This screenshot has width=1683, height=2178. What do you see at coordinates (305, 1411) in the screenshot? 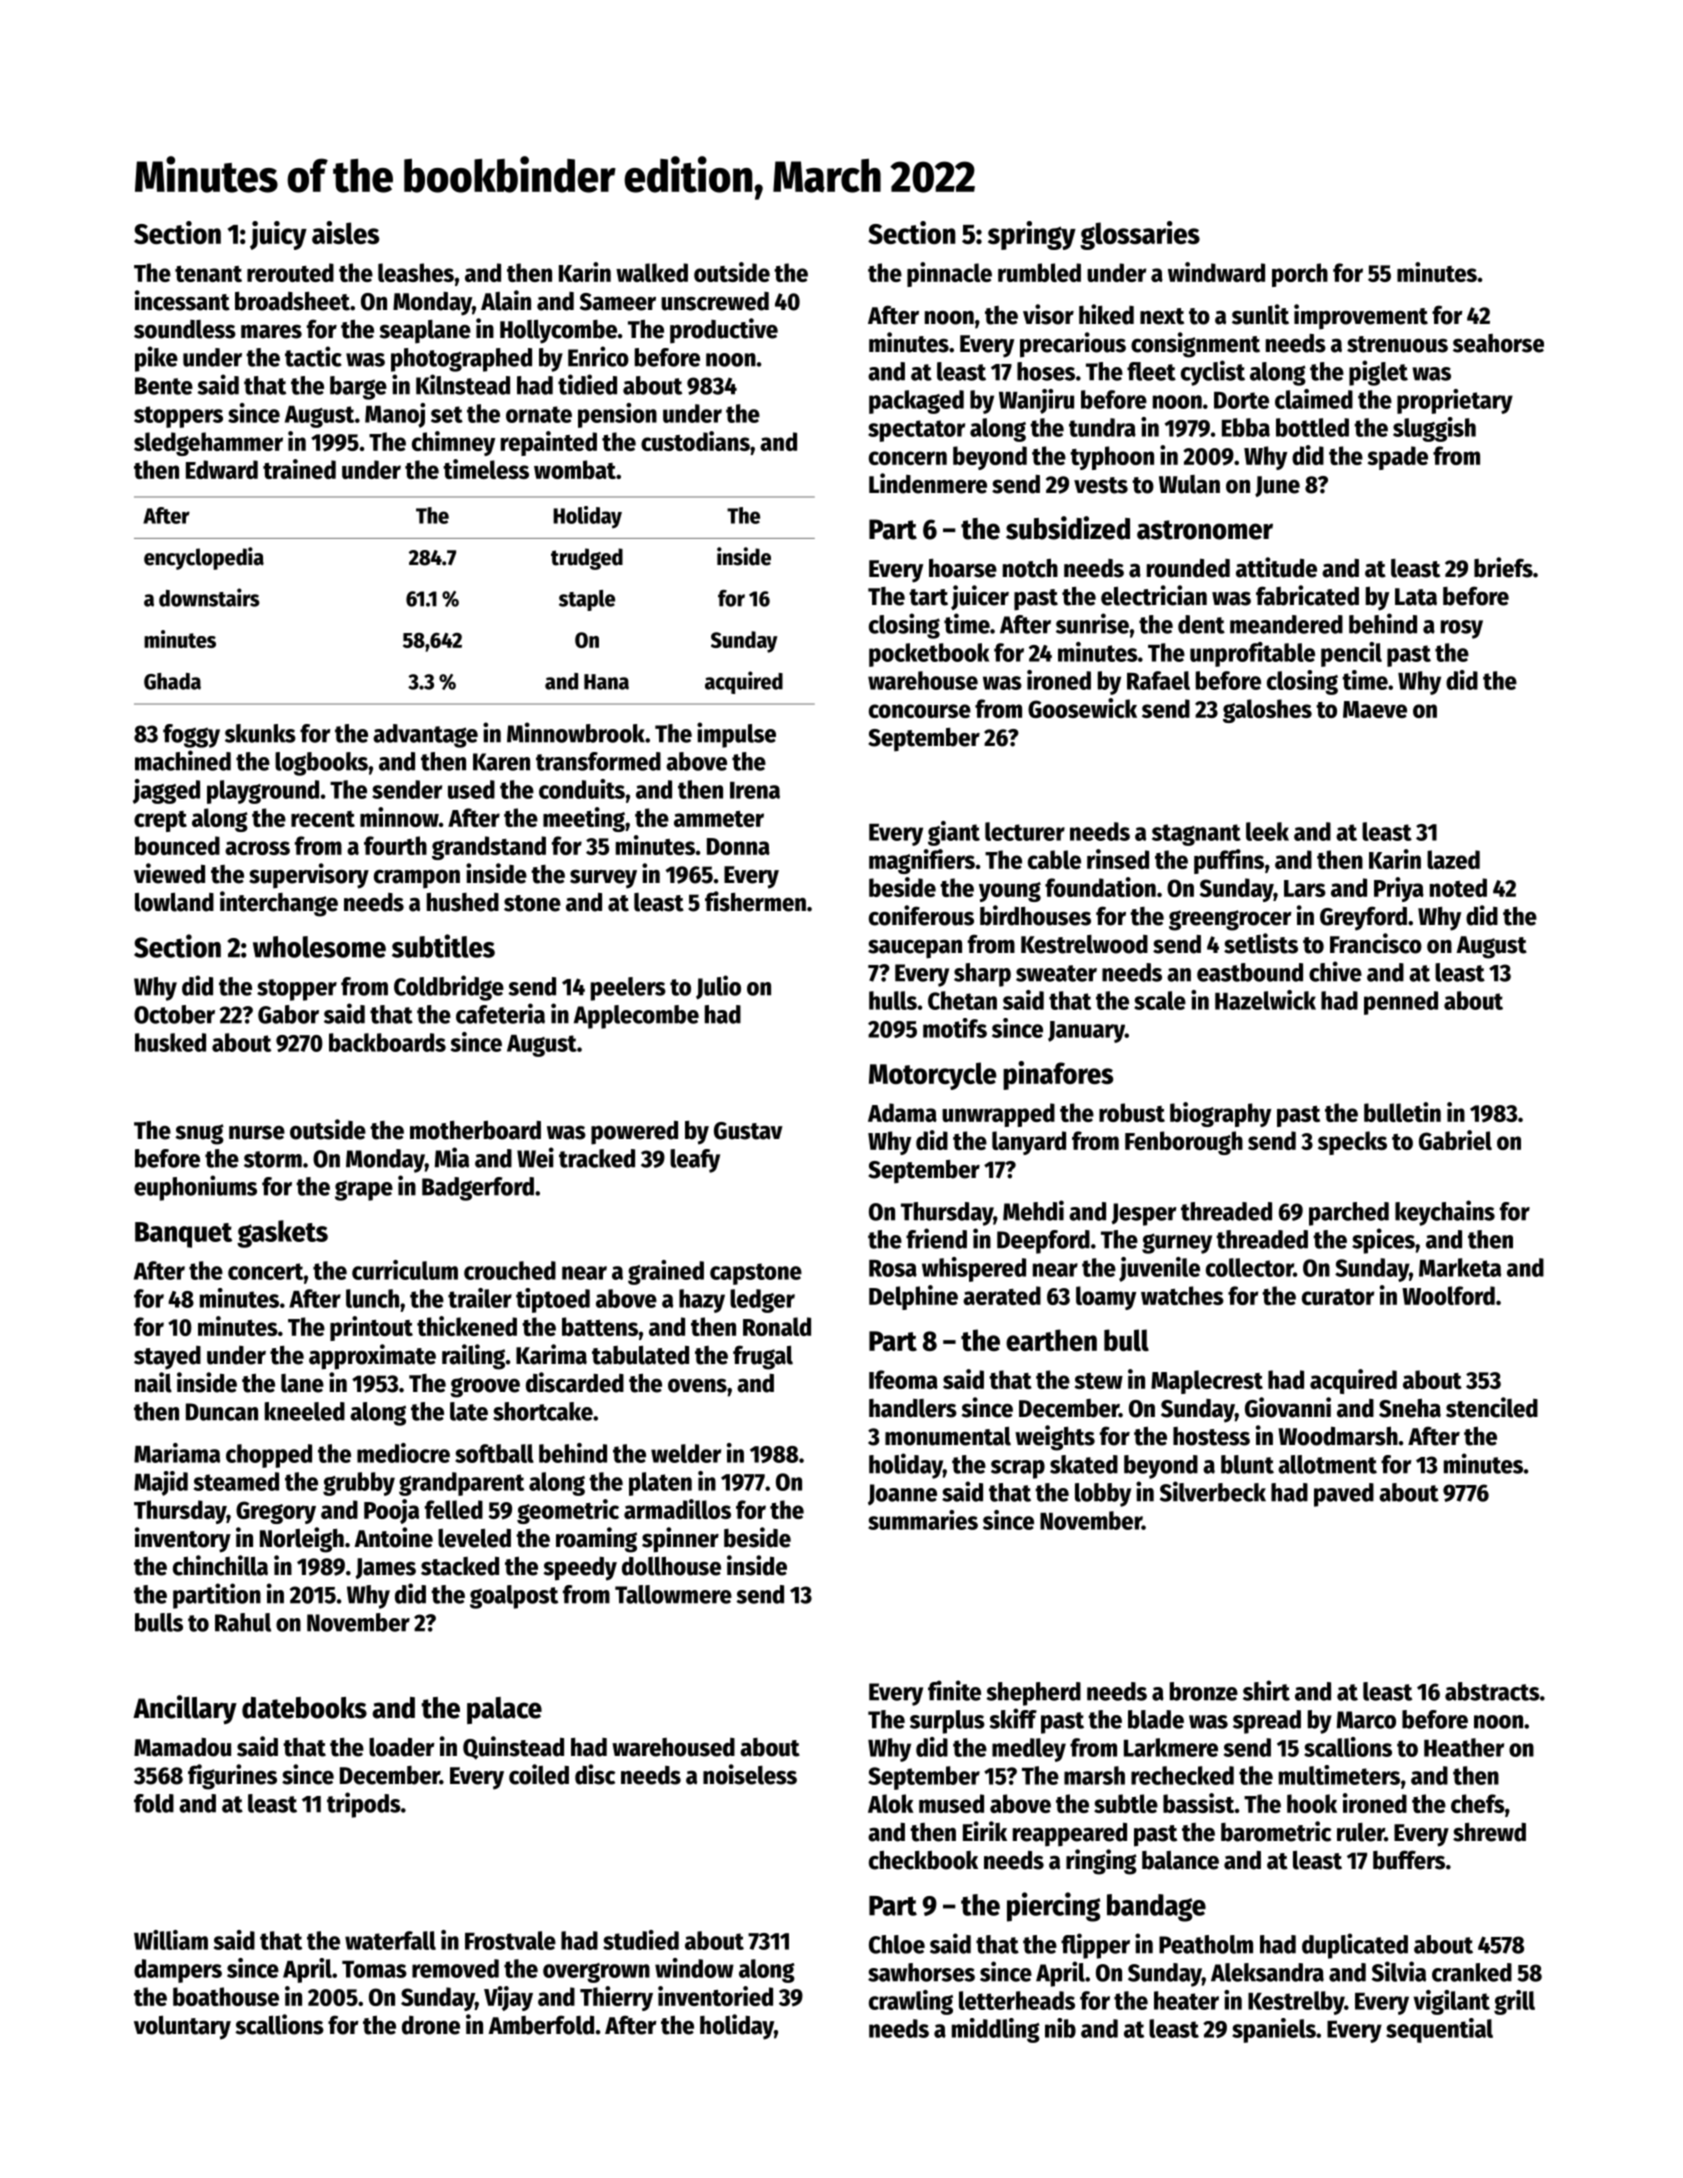
I see `kneeled` at bounding box center [305, 1411].
